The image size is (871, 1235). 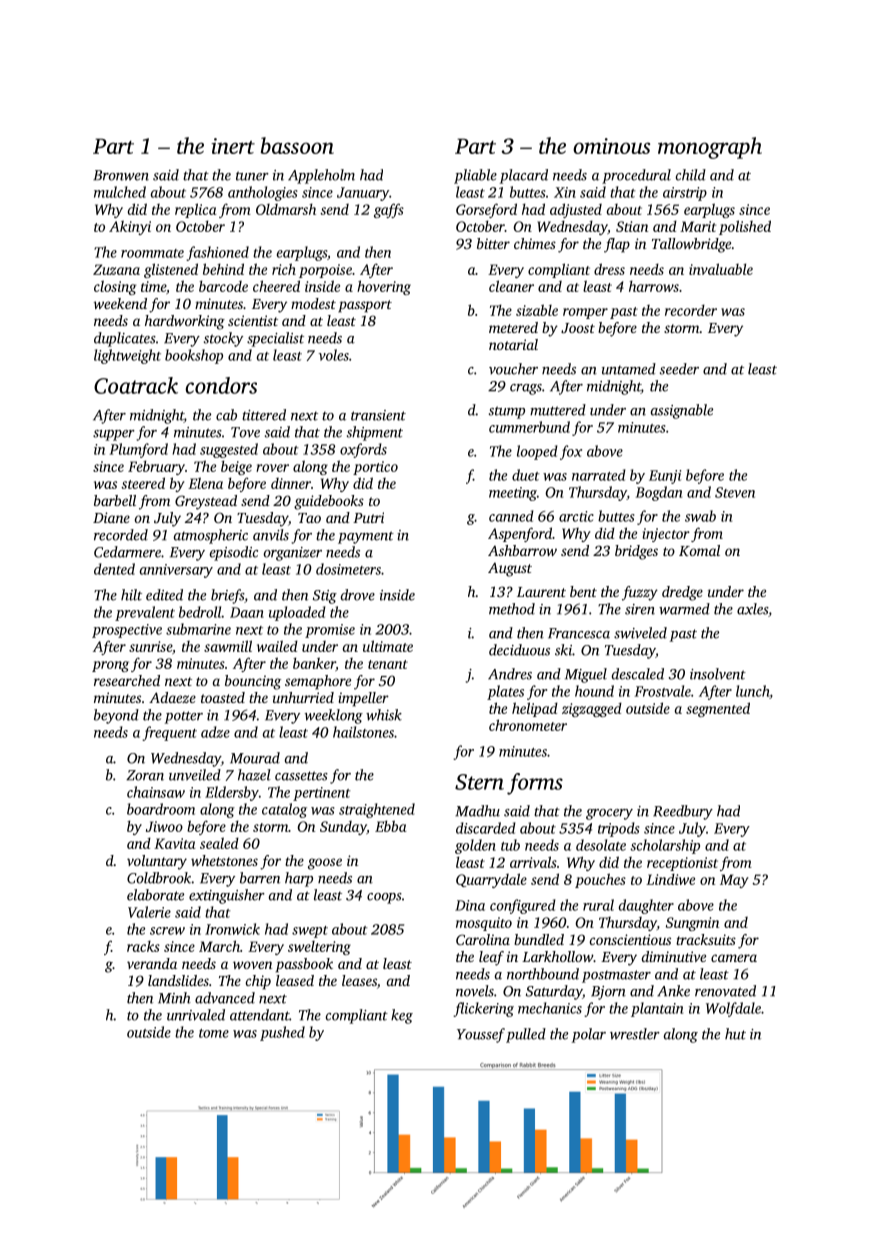 I want to click on camera, so click(x=734, y=958).
